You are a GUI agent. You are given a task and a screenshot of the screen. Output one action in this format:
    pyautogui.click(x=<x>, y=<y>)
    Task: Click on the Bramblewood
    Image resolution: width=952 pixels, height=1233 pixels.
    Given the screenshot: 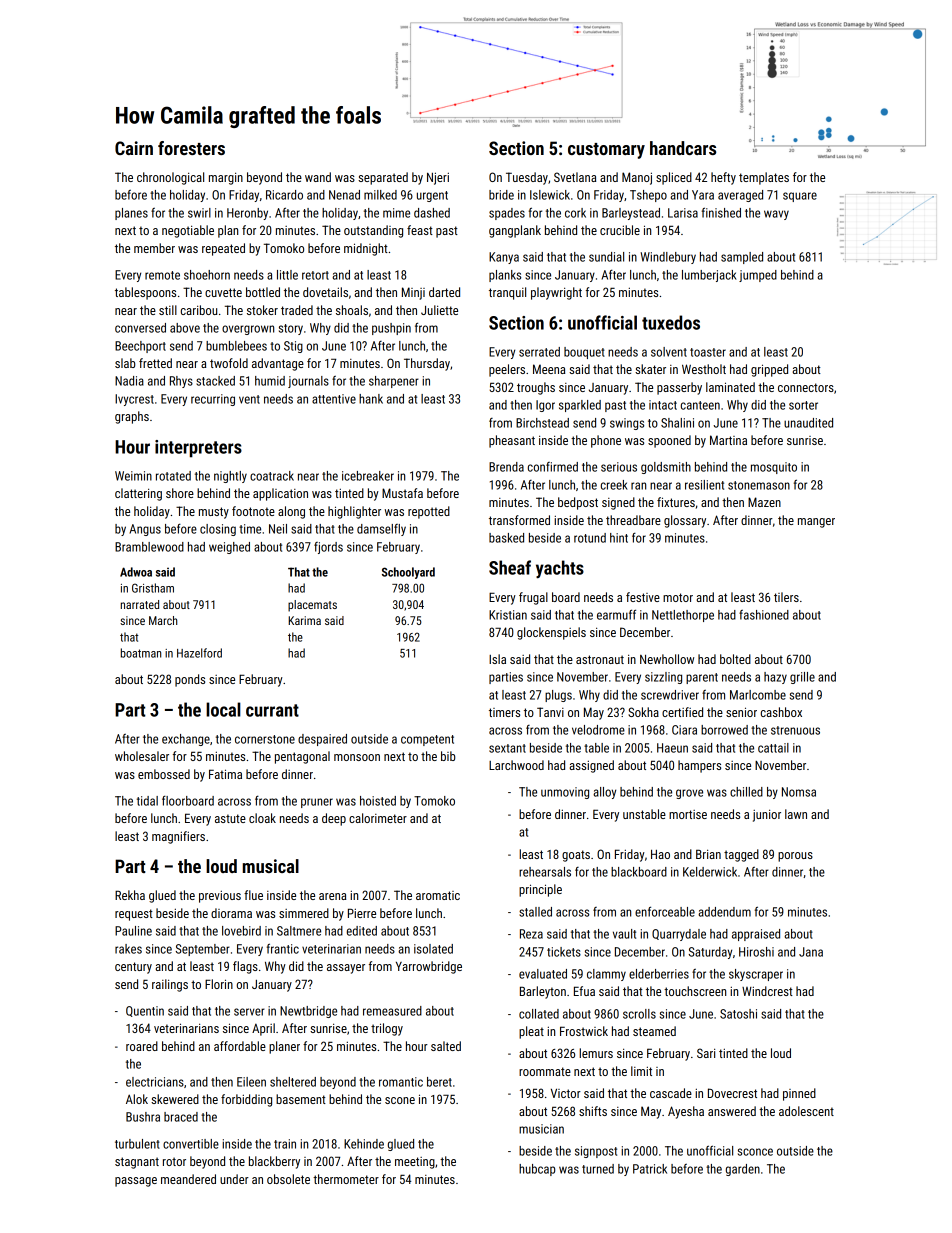 What is the action you would take?
    pyautogui.click(x=149, y=547)
